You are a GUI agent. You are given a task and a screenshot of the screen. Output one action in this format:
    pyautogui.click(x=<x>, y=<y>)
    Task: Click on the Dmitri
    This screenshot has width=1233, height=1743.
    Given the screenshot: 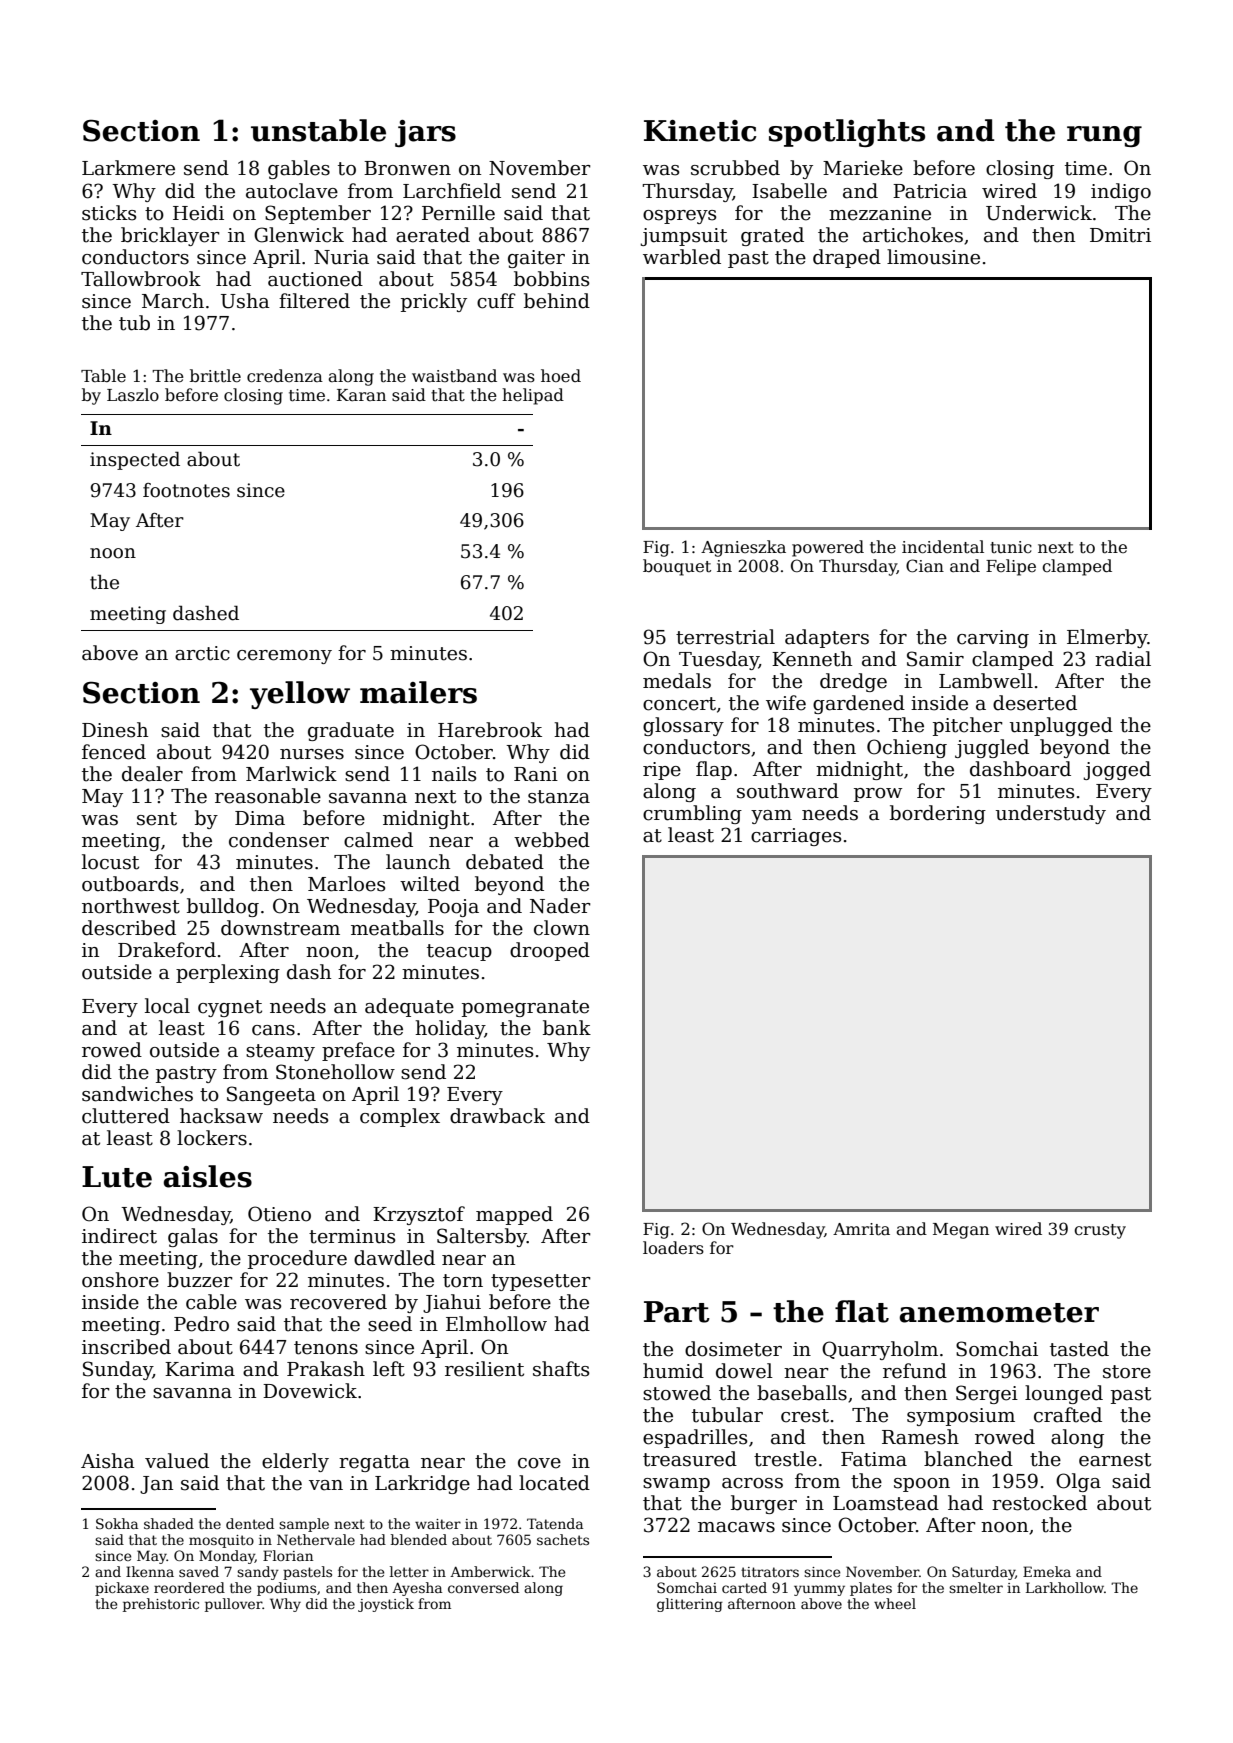 What is the action you would take?
    pyautogui.click(x=1120, y=235)
